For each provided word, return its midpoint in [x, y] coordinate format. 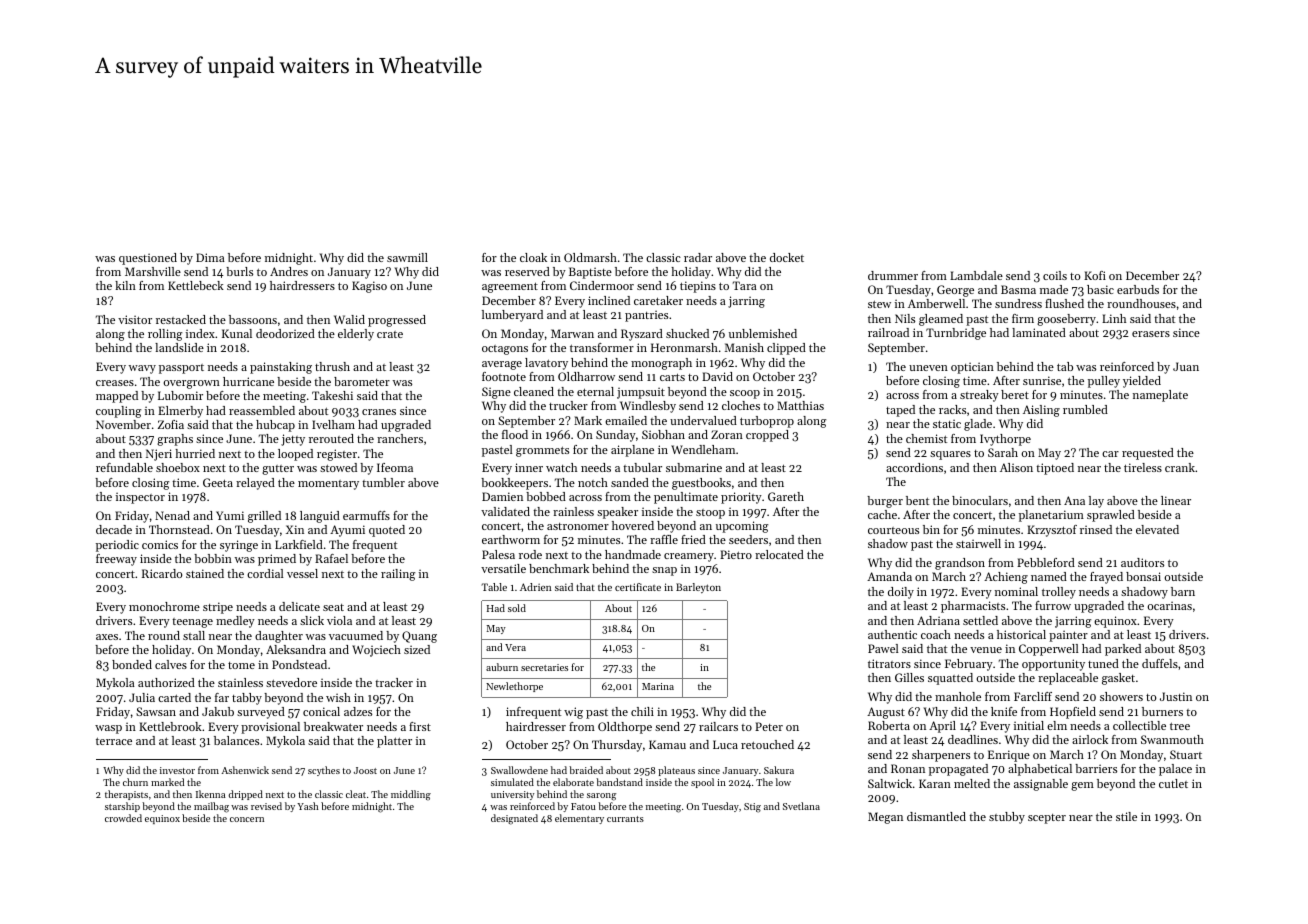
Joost [365, 770]
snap [664, 571]
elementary [579, 819]
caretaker [658, 300]
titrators [889, 663]
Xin [295, 529]
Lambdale [976, 275]
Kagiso [369, 287]
